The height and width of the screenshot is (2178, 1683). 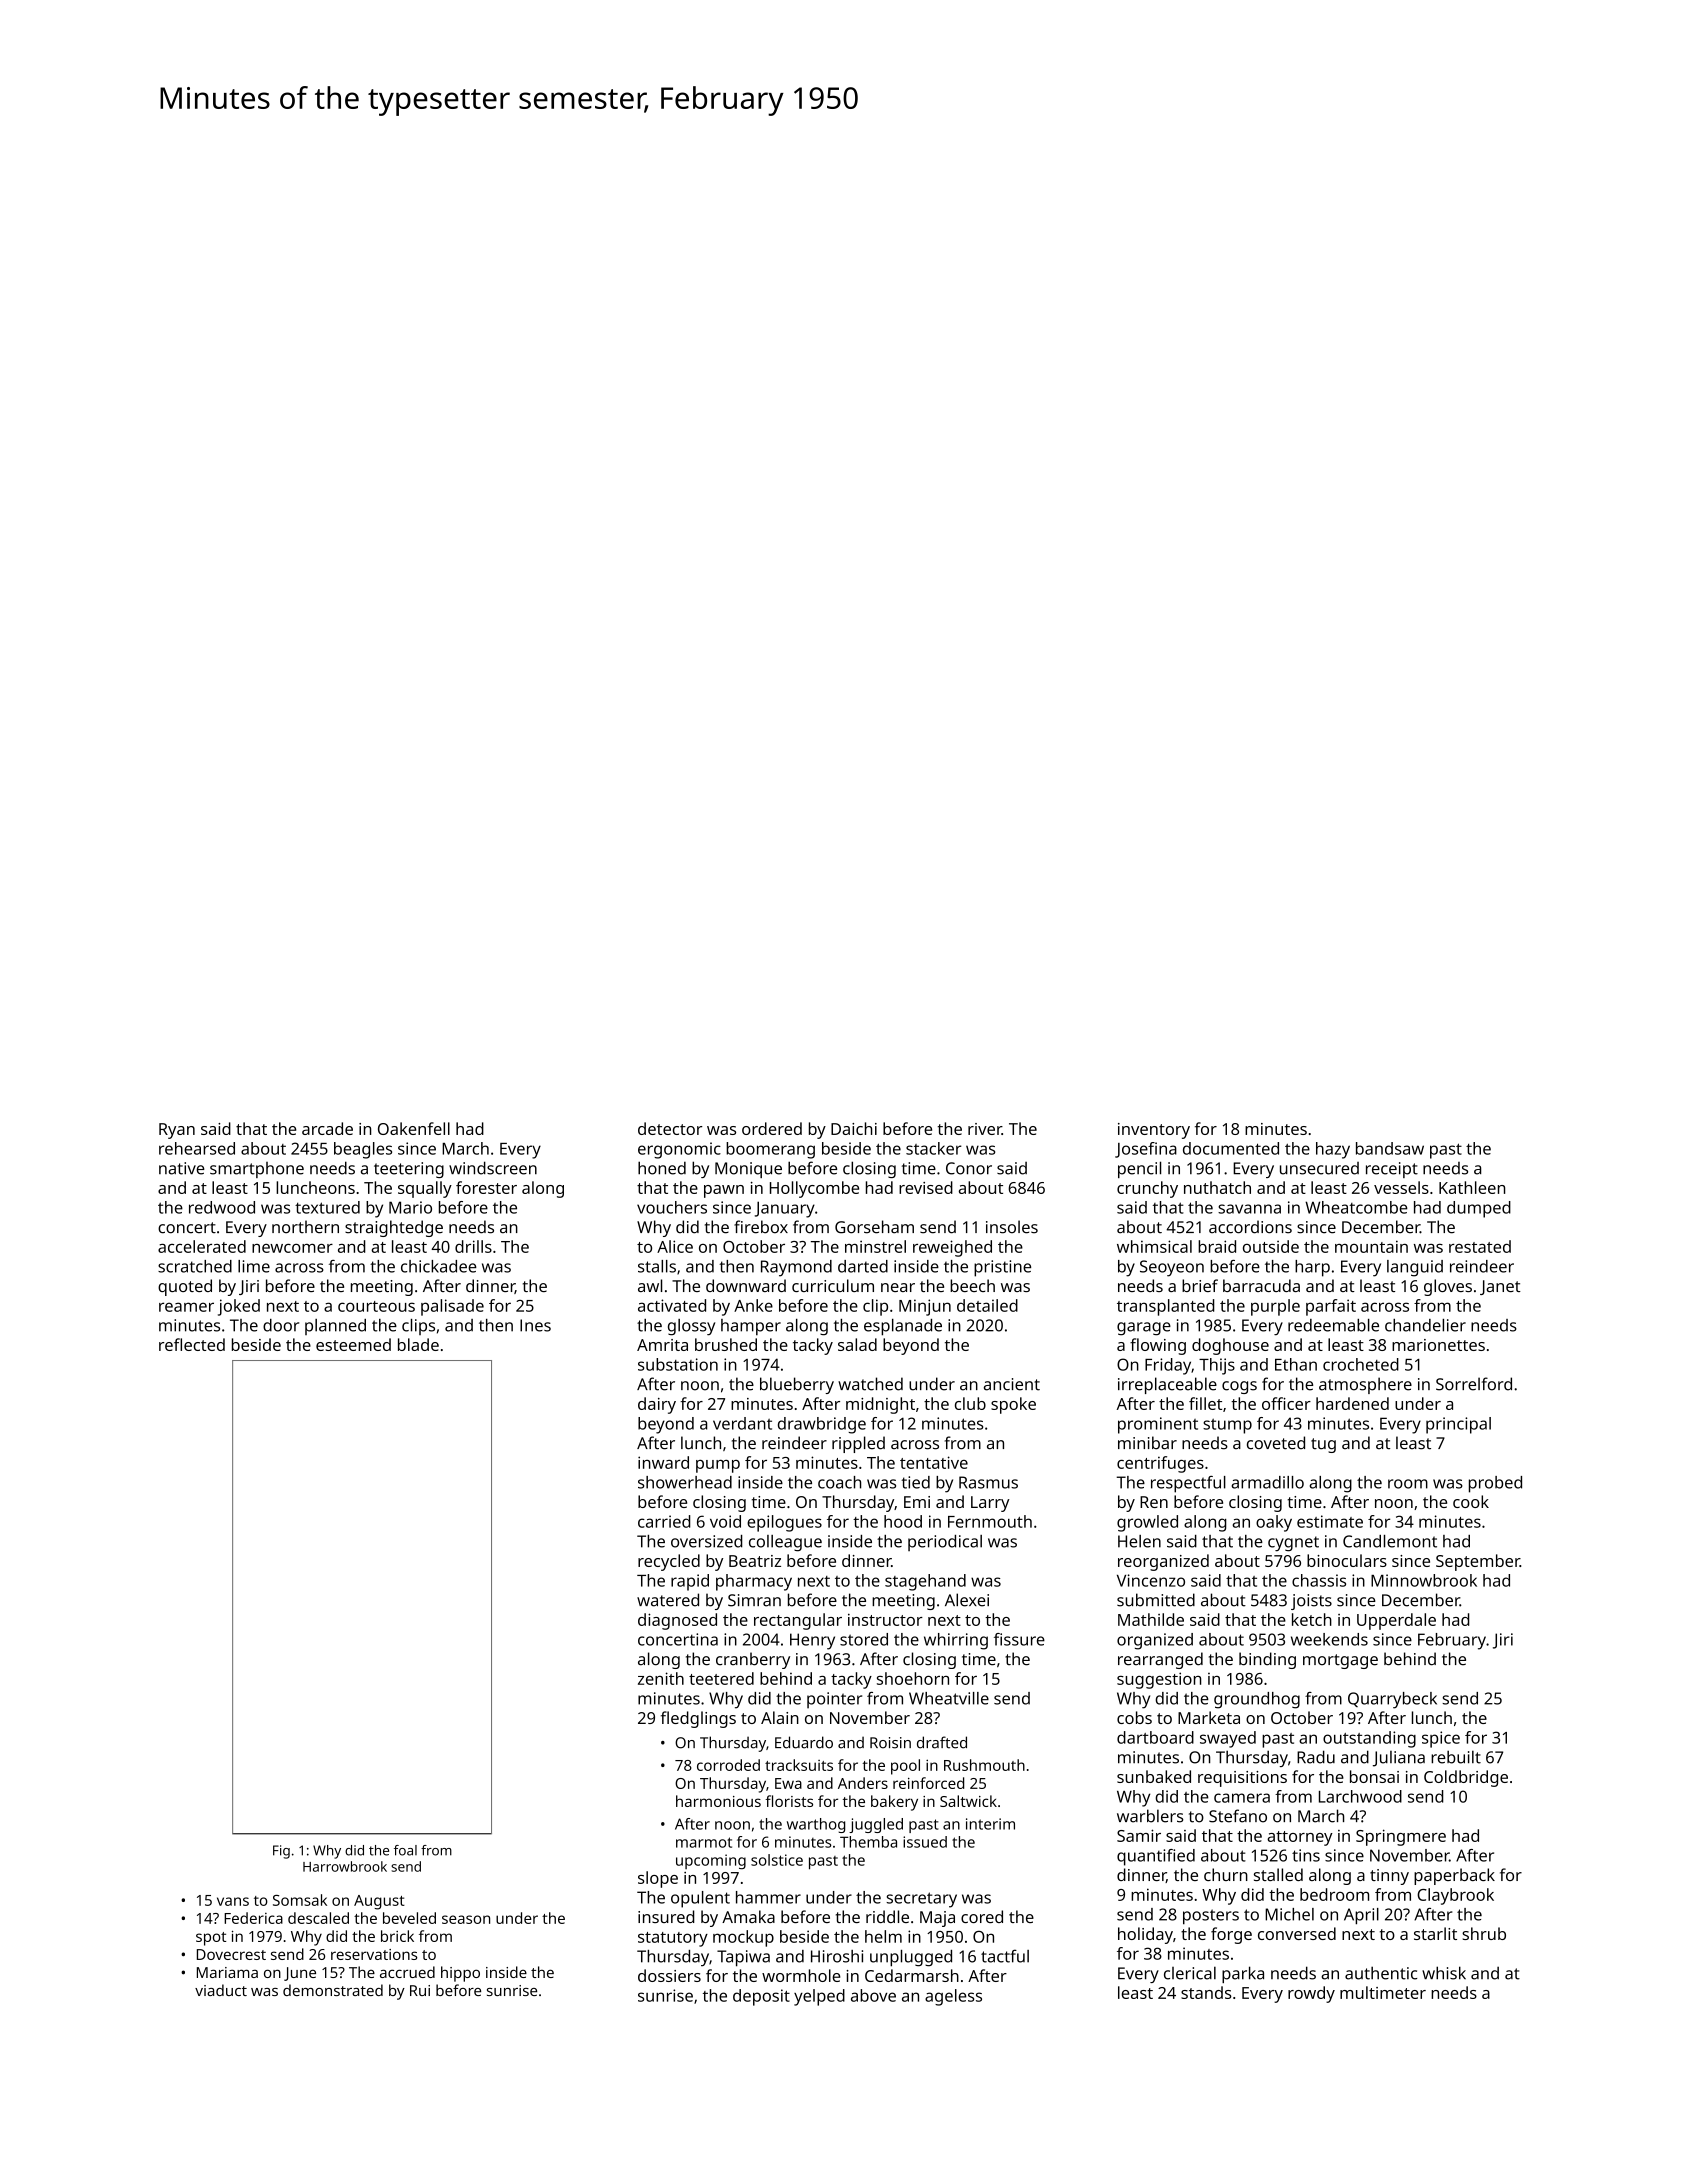 What do you see at coordinates (677, 1621) in the screenshot?
I see `diagnosed` at bounding box center [677, 1621].
